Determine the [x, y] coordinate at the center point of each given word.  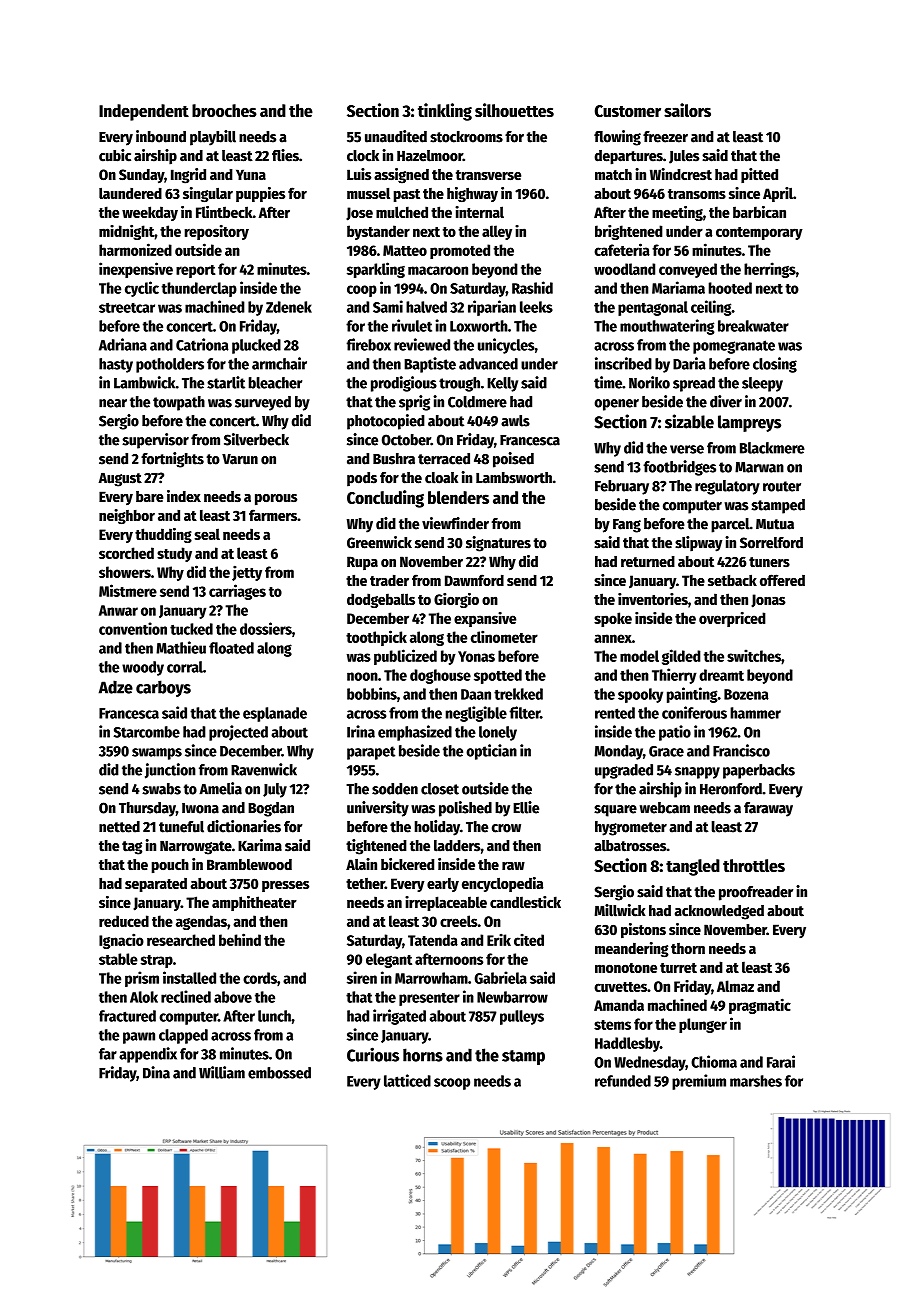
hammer [755, 713]
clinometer [504, 636]
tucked [191, 629]
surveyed [263, 403]
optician [491, 752]
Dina [156, 1072]
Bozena [746, 694]
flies [285, 155]
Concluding [385, 499]
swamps [157, 754]
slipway [698, 544]
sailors [687, 110]
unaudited [396, 136]
